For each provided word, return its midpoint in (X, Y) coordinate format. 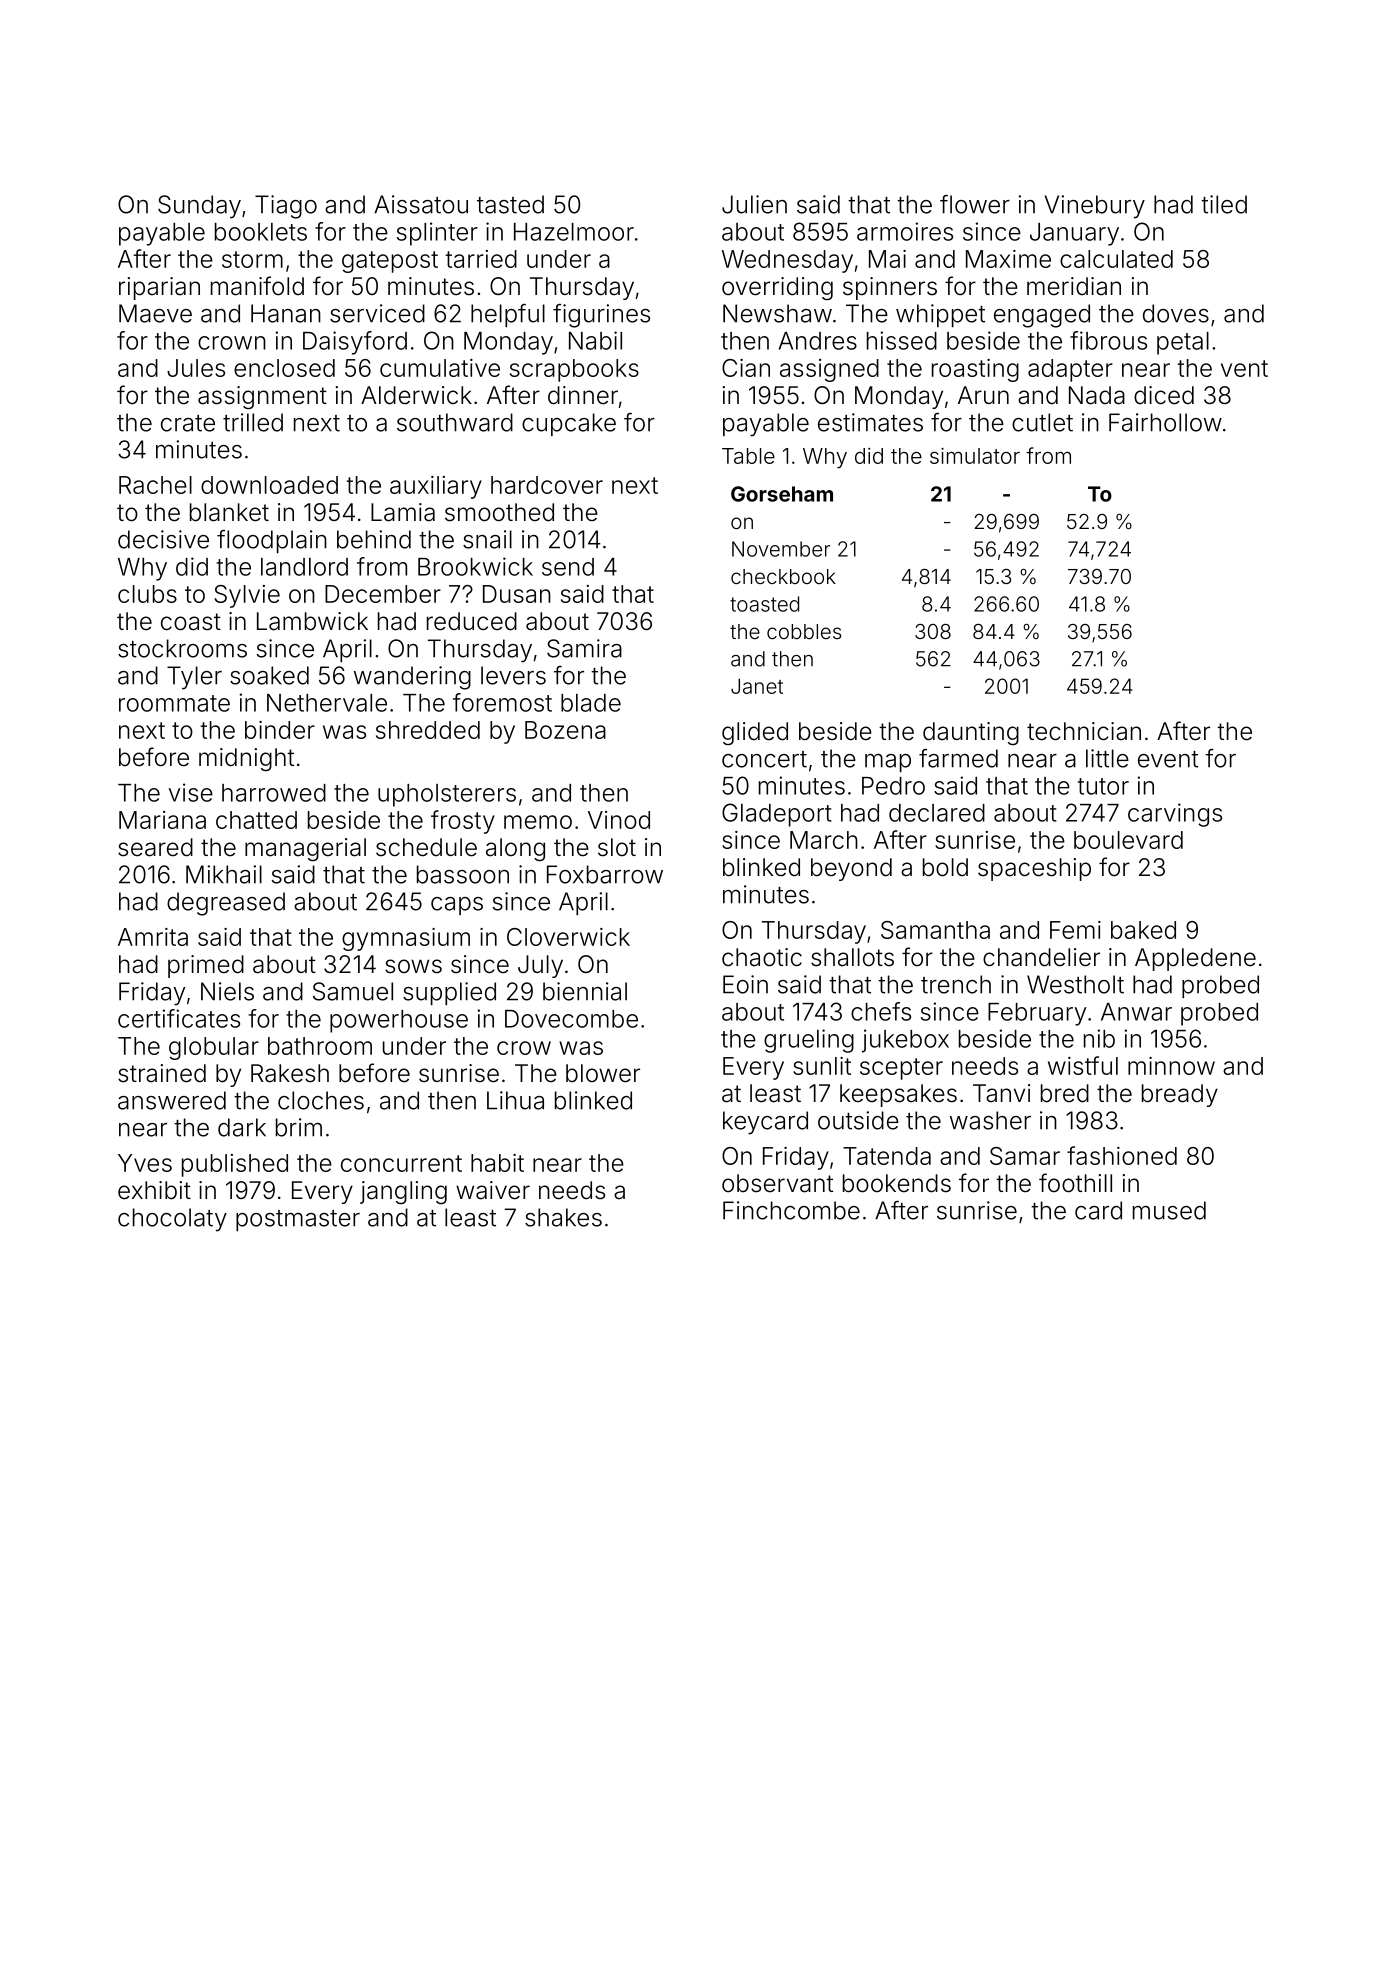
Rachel (155, 485)
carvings (1175, 815)
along (515, 849)
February (1037, 1014)
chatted (256, 820)
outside (858, 1120)
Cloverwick (568, 937)
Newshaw (777, 313)
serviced (377, 313)
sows (413, 966)
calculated (1116, 259)
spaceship (1034, 869)
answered (172, 1100)
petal (1183, 343)
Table (748, 456)
